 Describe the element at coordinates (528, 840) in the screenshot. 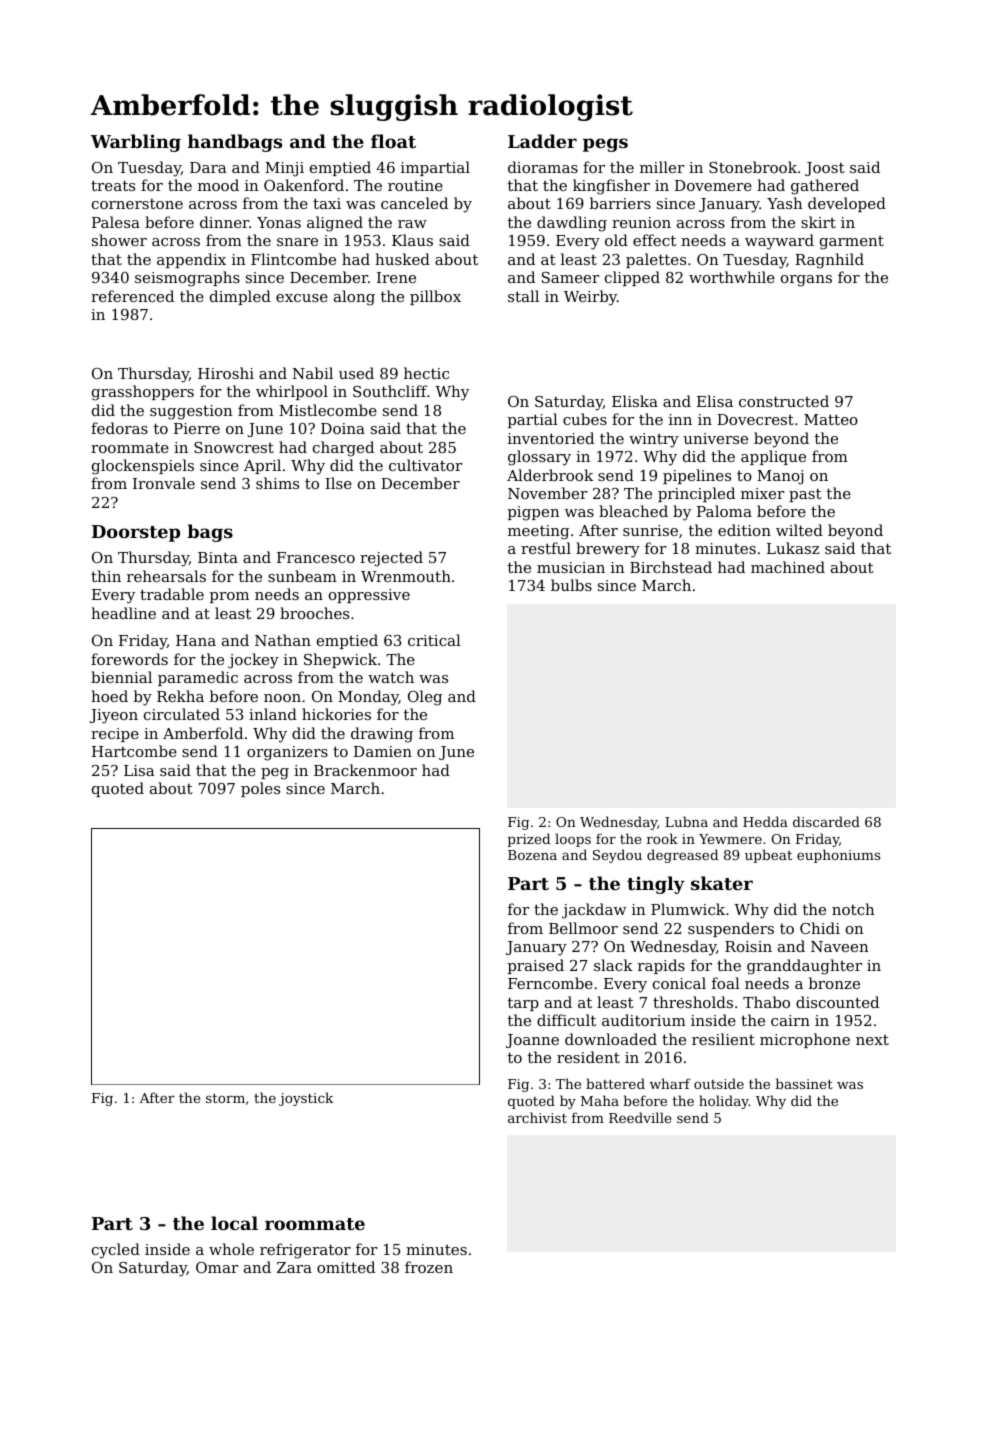

I see `prized` at that location.
